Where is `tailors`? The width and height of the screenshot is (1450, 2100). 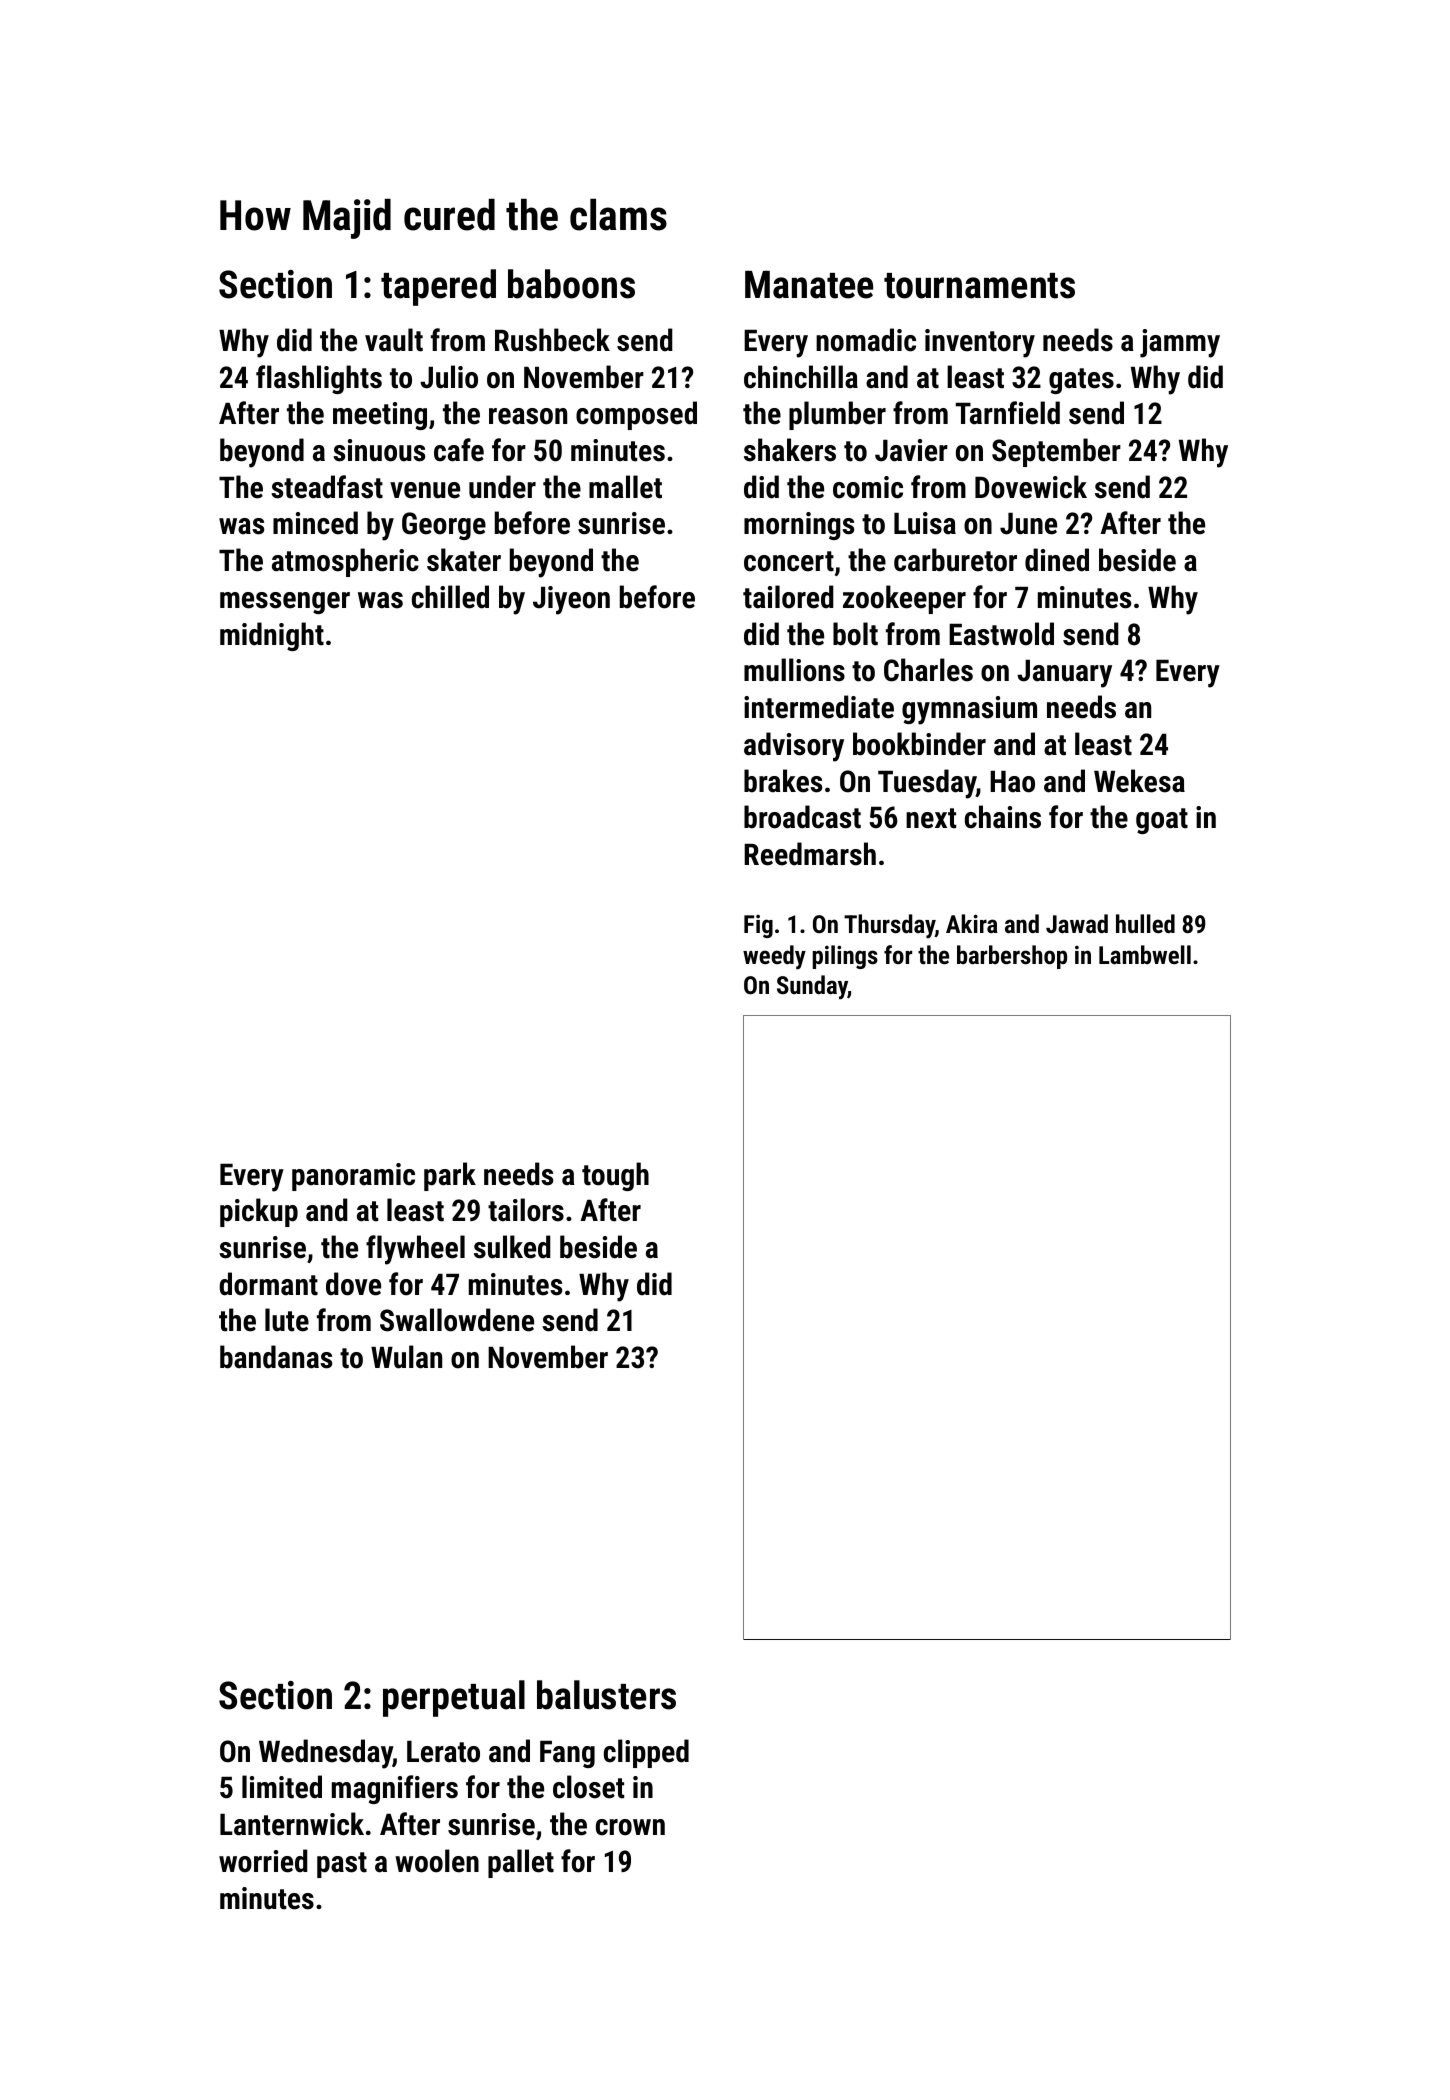
tailors is located at coordinates (526, 1210).
